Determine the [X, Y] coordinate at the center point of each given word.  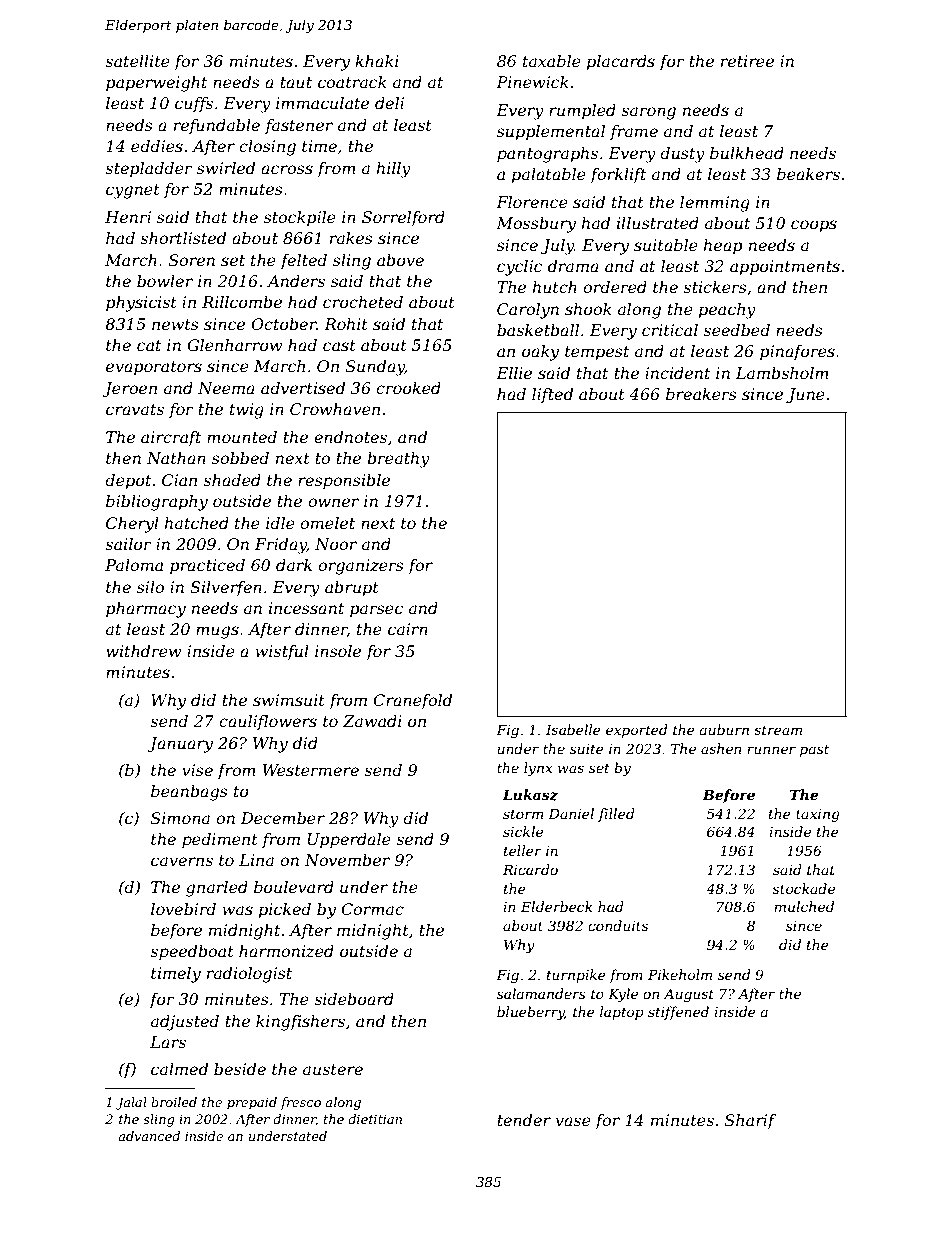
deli [389, 103]
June [805, 396]
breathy [398, 460]
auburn [724, 729]
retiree [747, 61]
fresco [300, 1103]
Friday [281, 546]
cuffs [194, 104]
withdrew [144, 651]
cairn [408, 629]
